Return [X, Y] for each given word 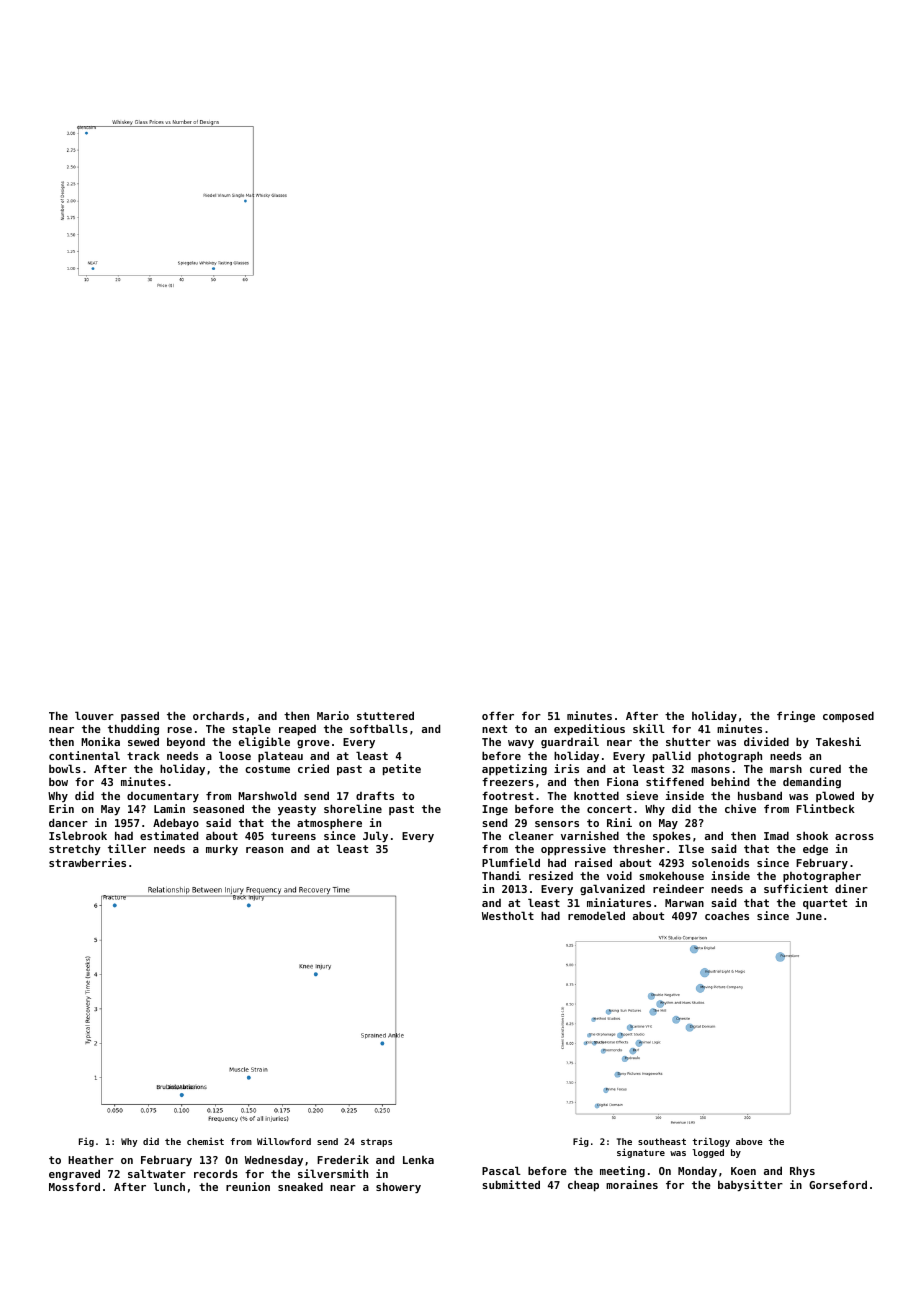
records [216, 1174]
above [749, 1141]
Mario [333, 715]
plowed [835, 796]
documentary [163, 797]
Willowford [284, 1141]
